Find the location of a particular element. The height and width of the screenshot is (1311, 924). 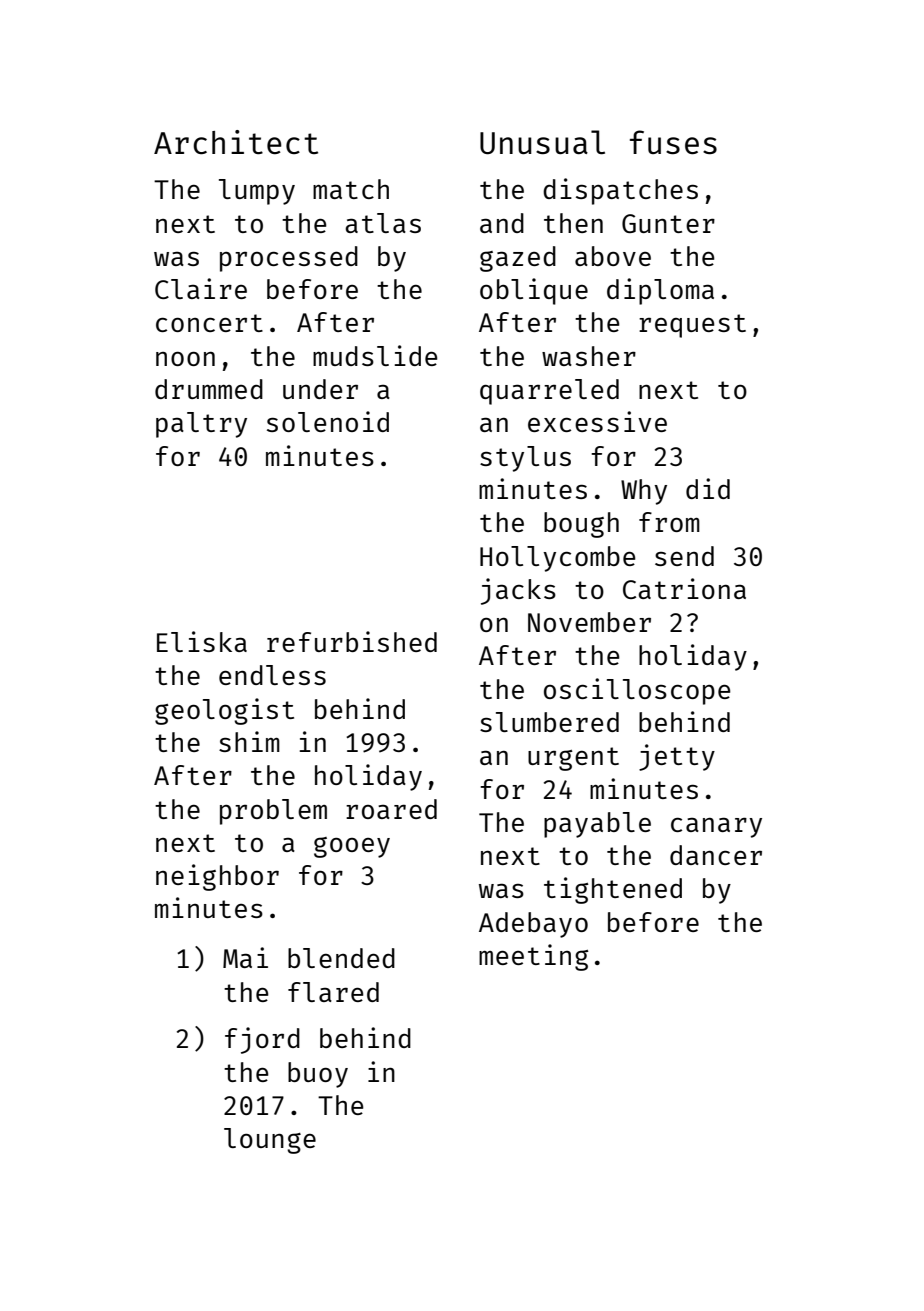

concert is located at coordinates (209, 323).
